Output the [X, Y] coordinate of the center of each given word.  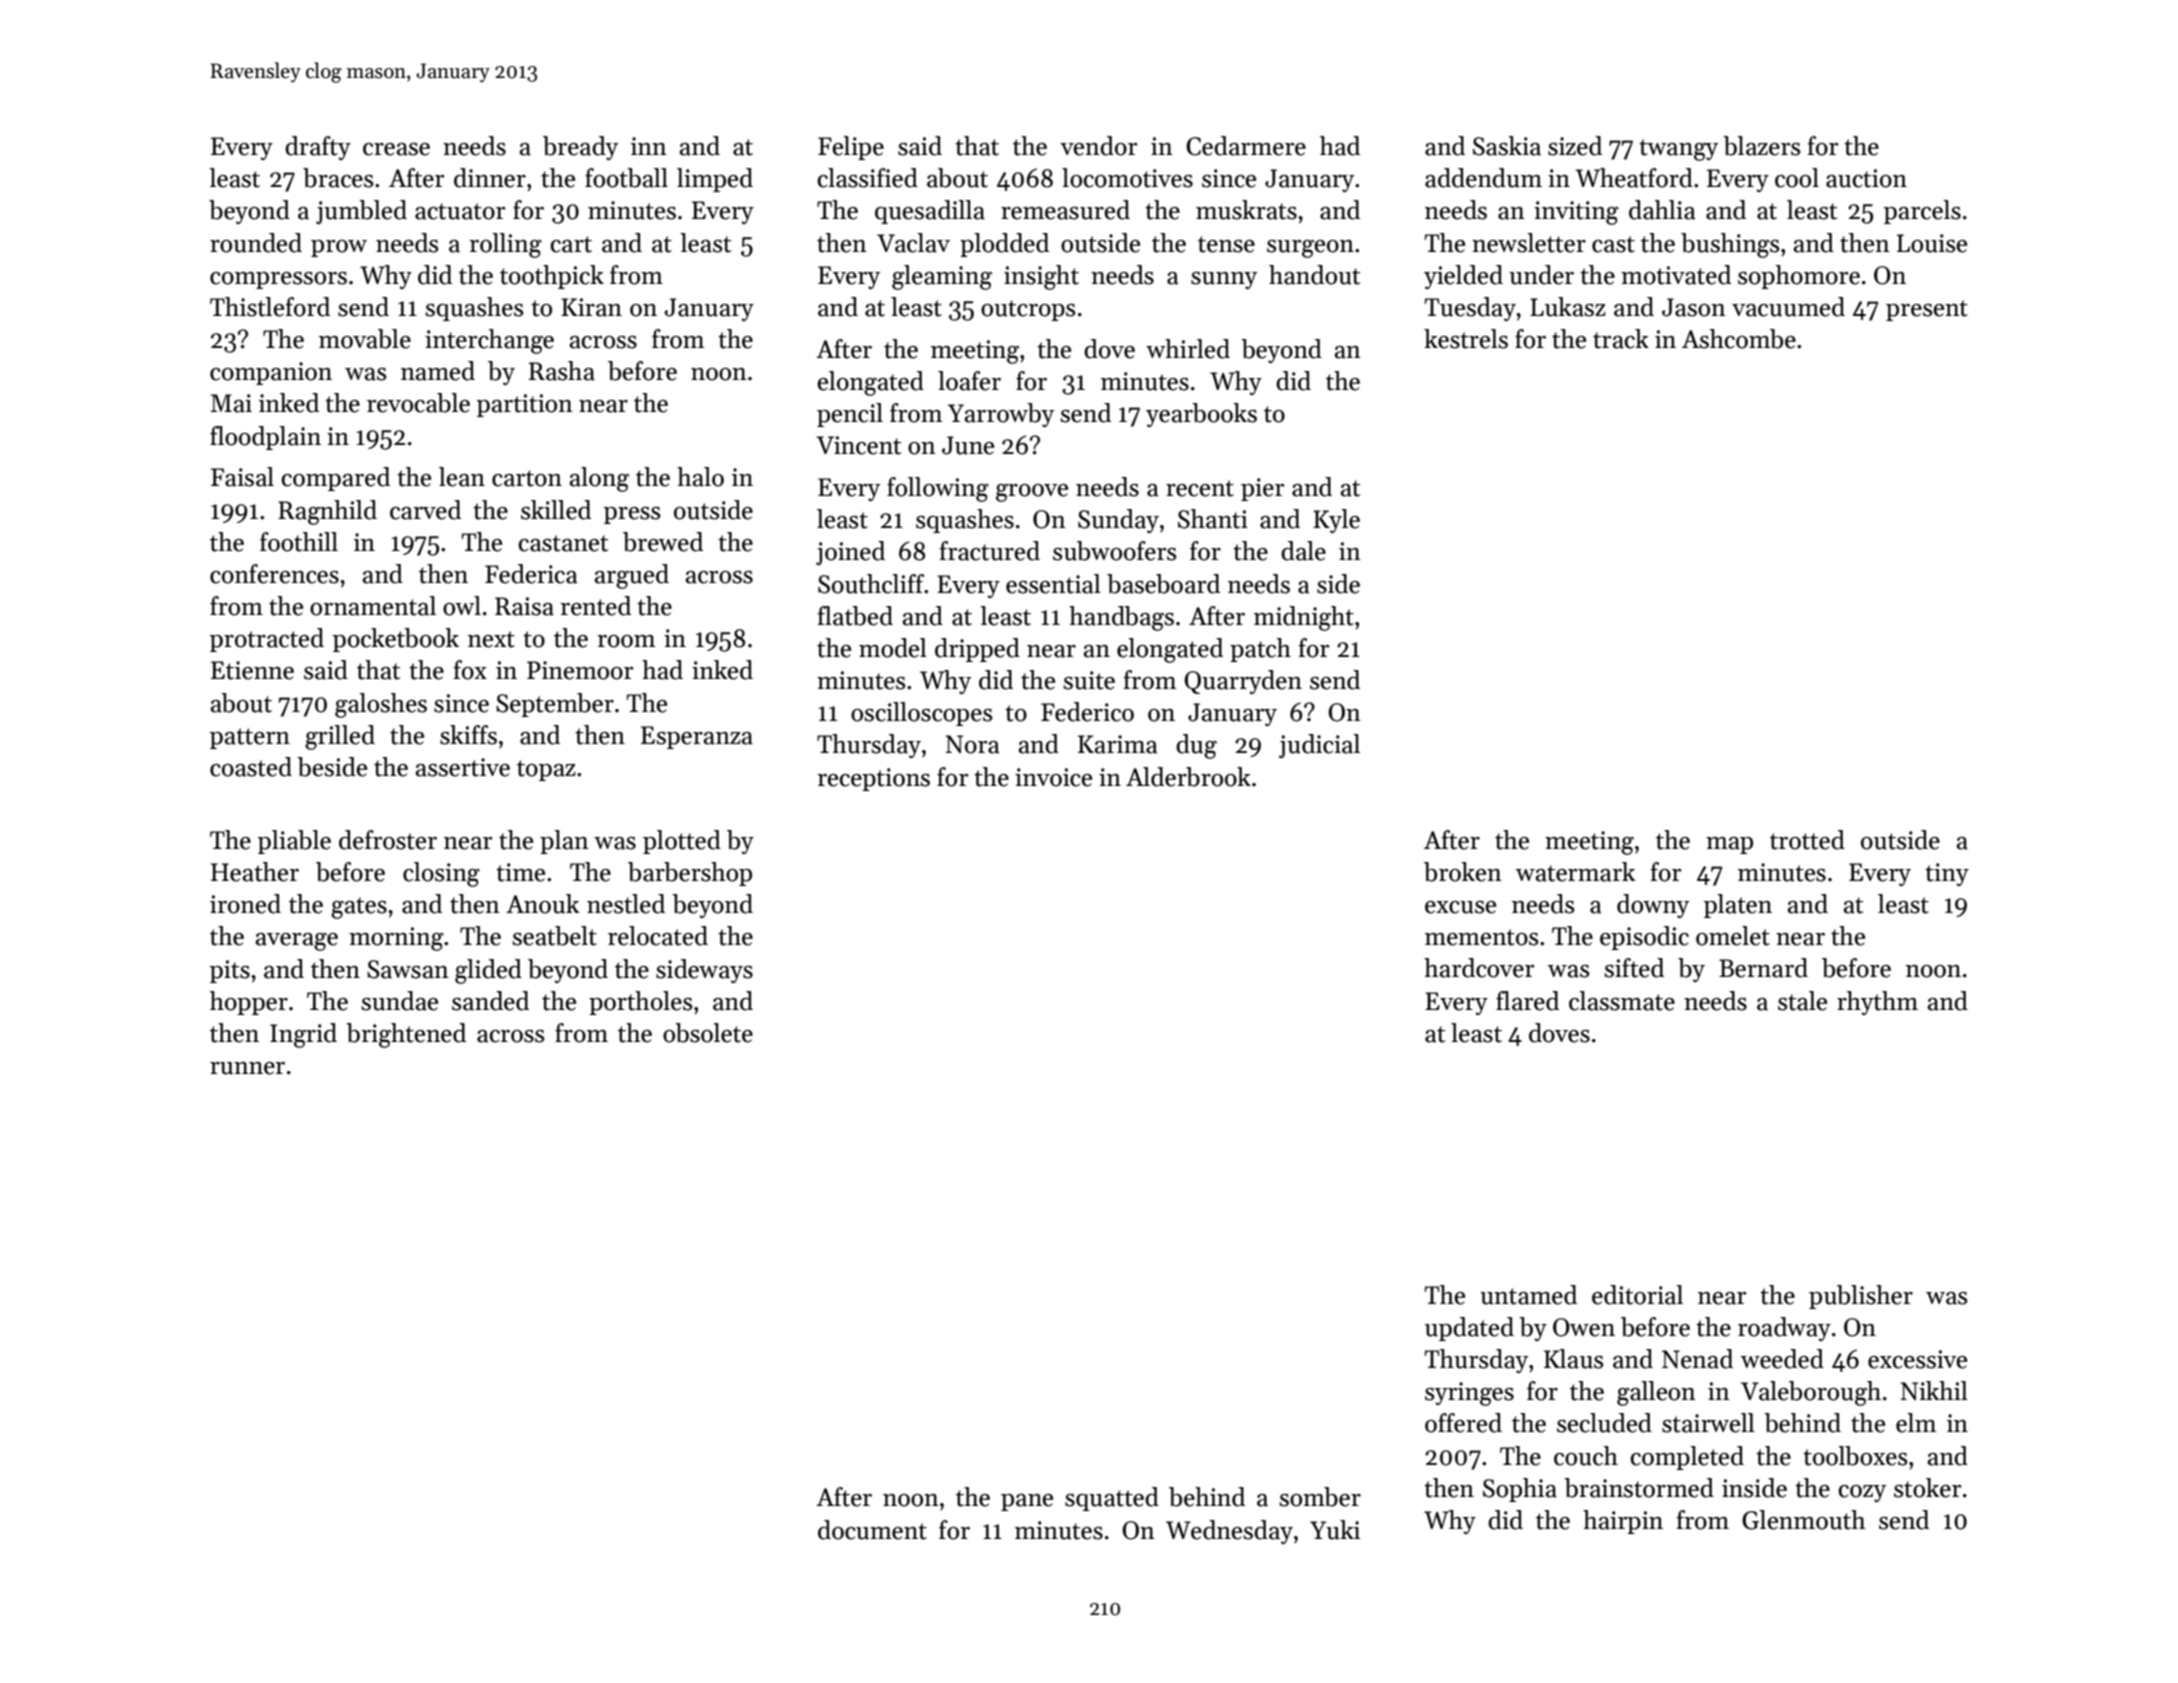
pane [1027, 1502]
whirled [1188, 349]
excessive [1917, 1359]
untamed [1528, 1295]
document [872, 1530]
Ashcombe [1739, 339]
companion [271, 373]
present [1927, 310]
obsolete [708, 1033]
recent [1200, 488]
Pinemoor [580, 670]
